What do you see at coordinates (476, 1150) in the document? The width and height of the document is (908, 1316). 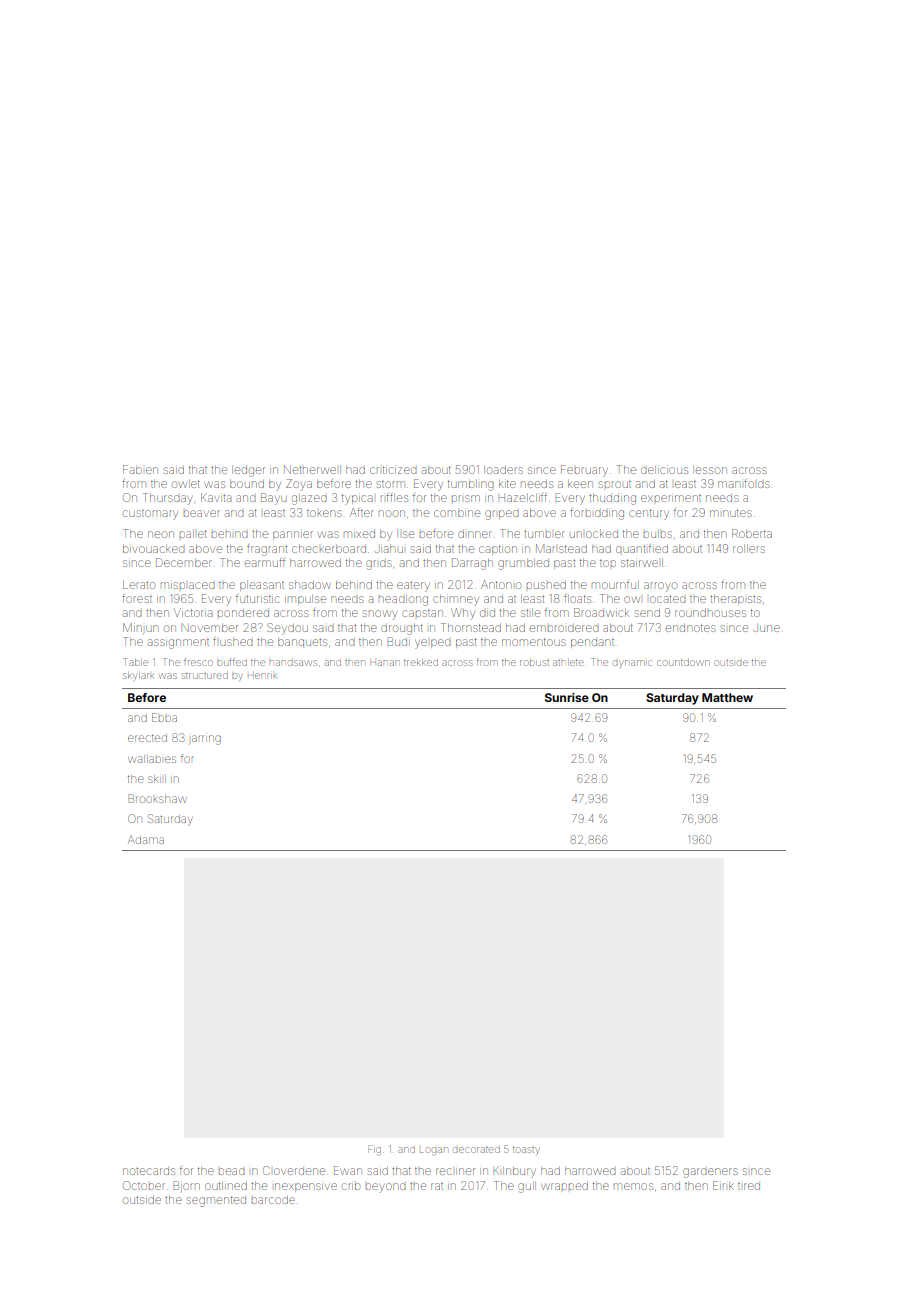 I see `decorated` at bounding box center [476, 1150].
